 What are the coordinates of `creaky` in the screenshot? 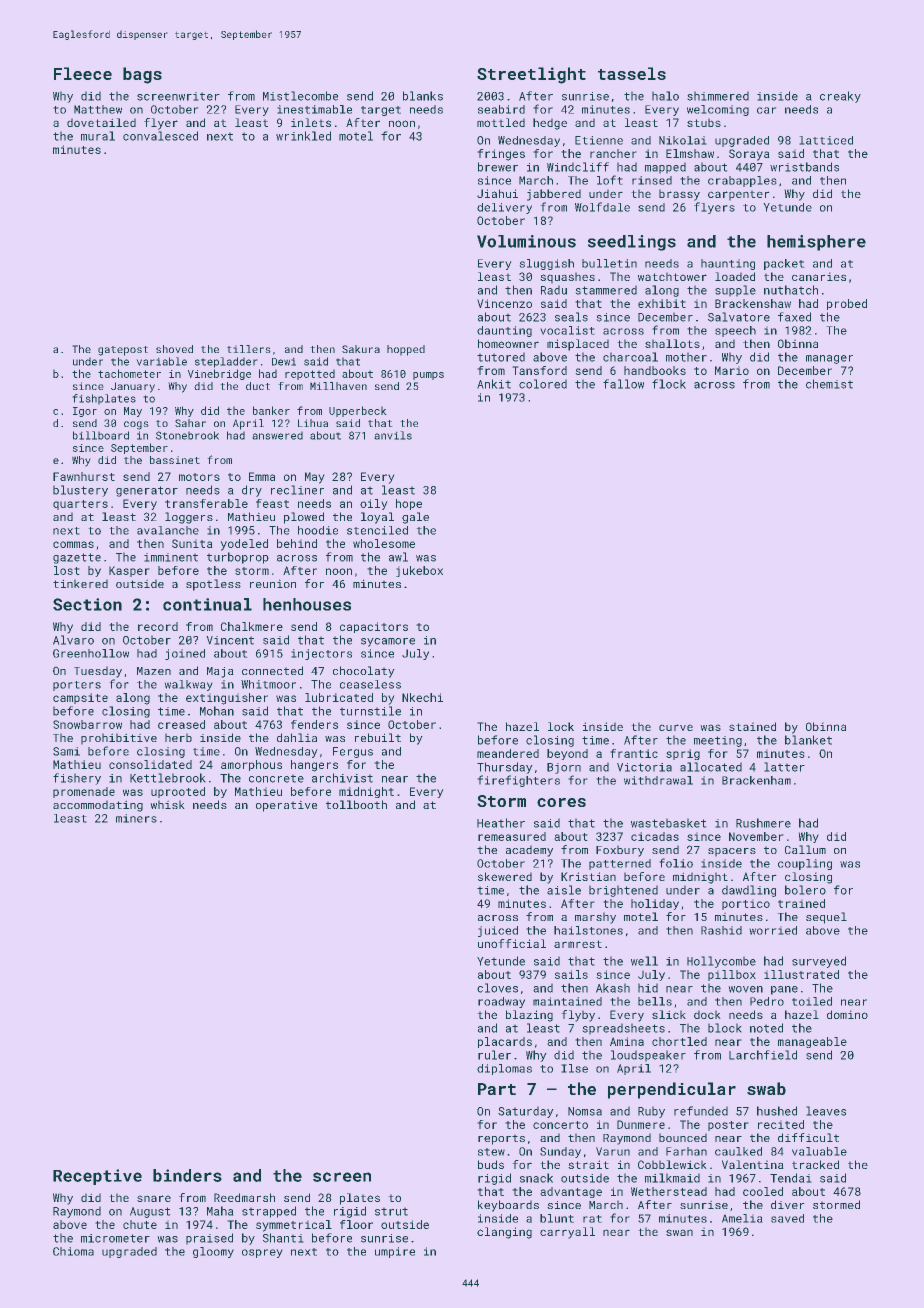 It's located at (840, 97).
